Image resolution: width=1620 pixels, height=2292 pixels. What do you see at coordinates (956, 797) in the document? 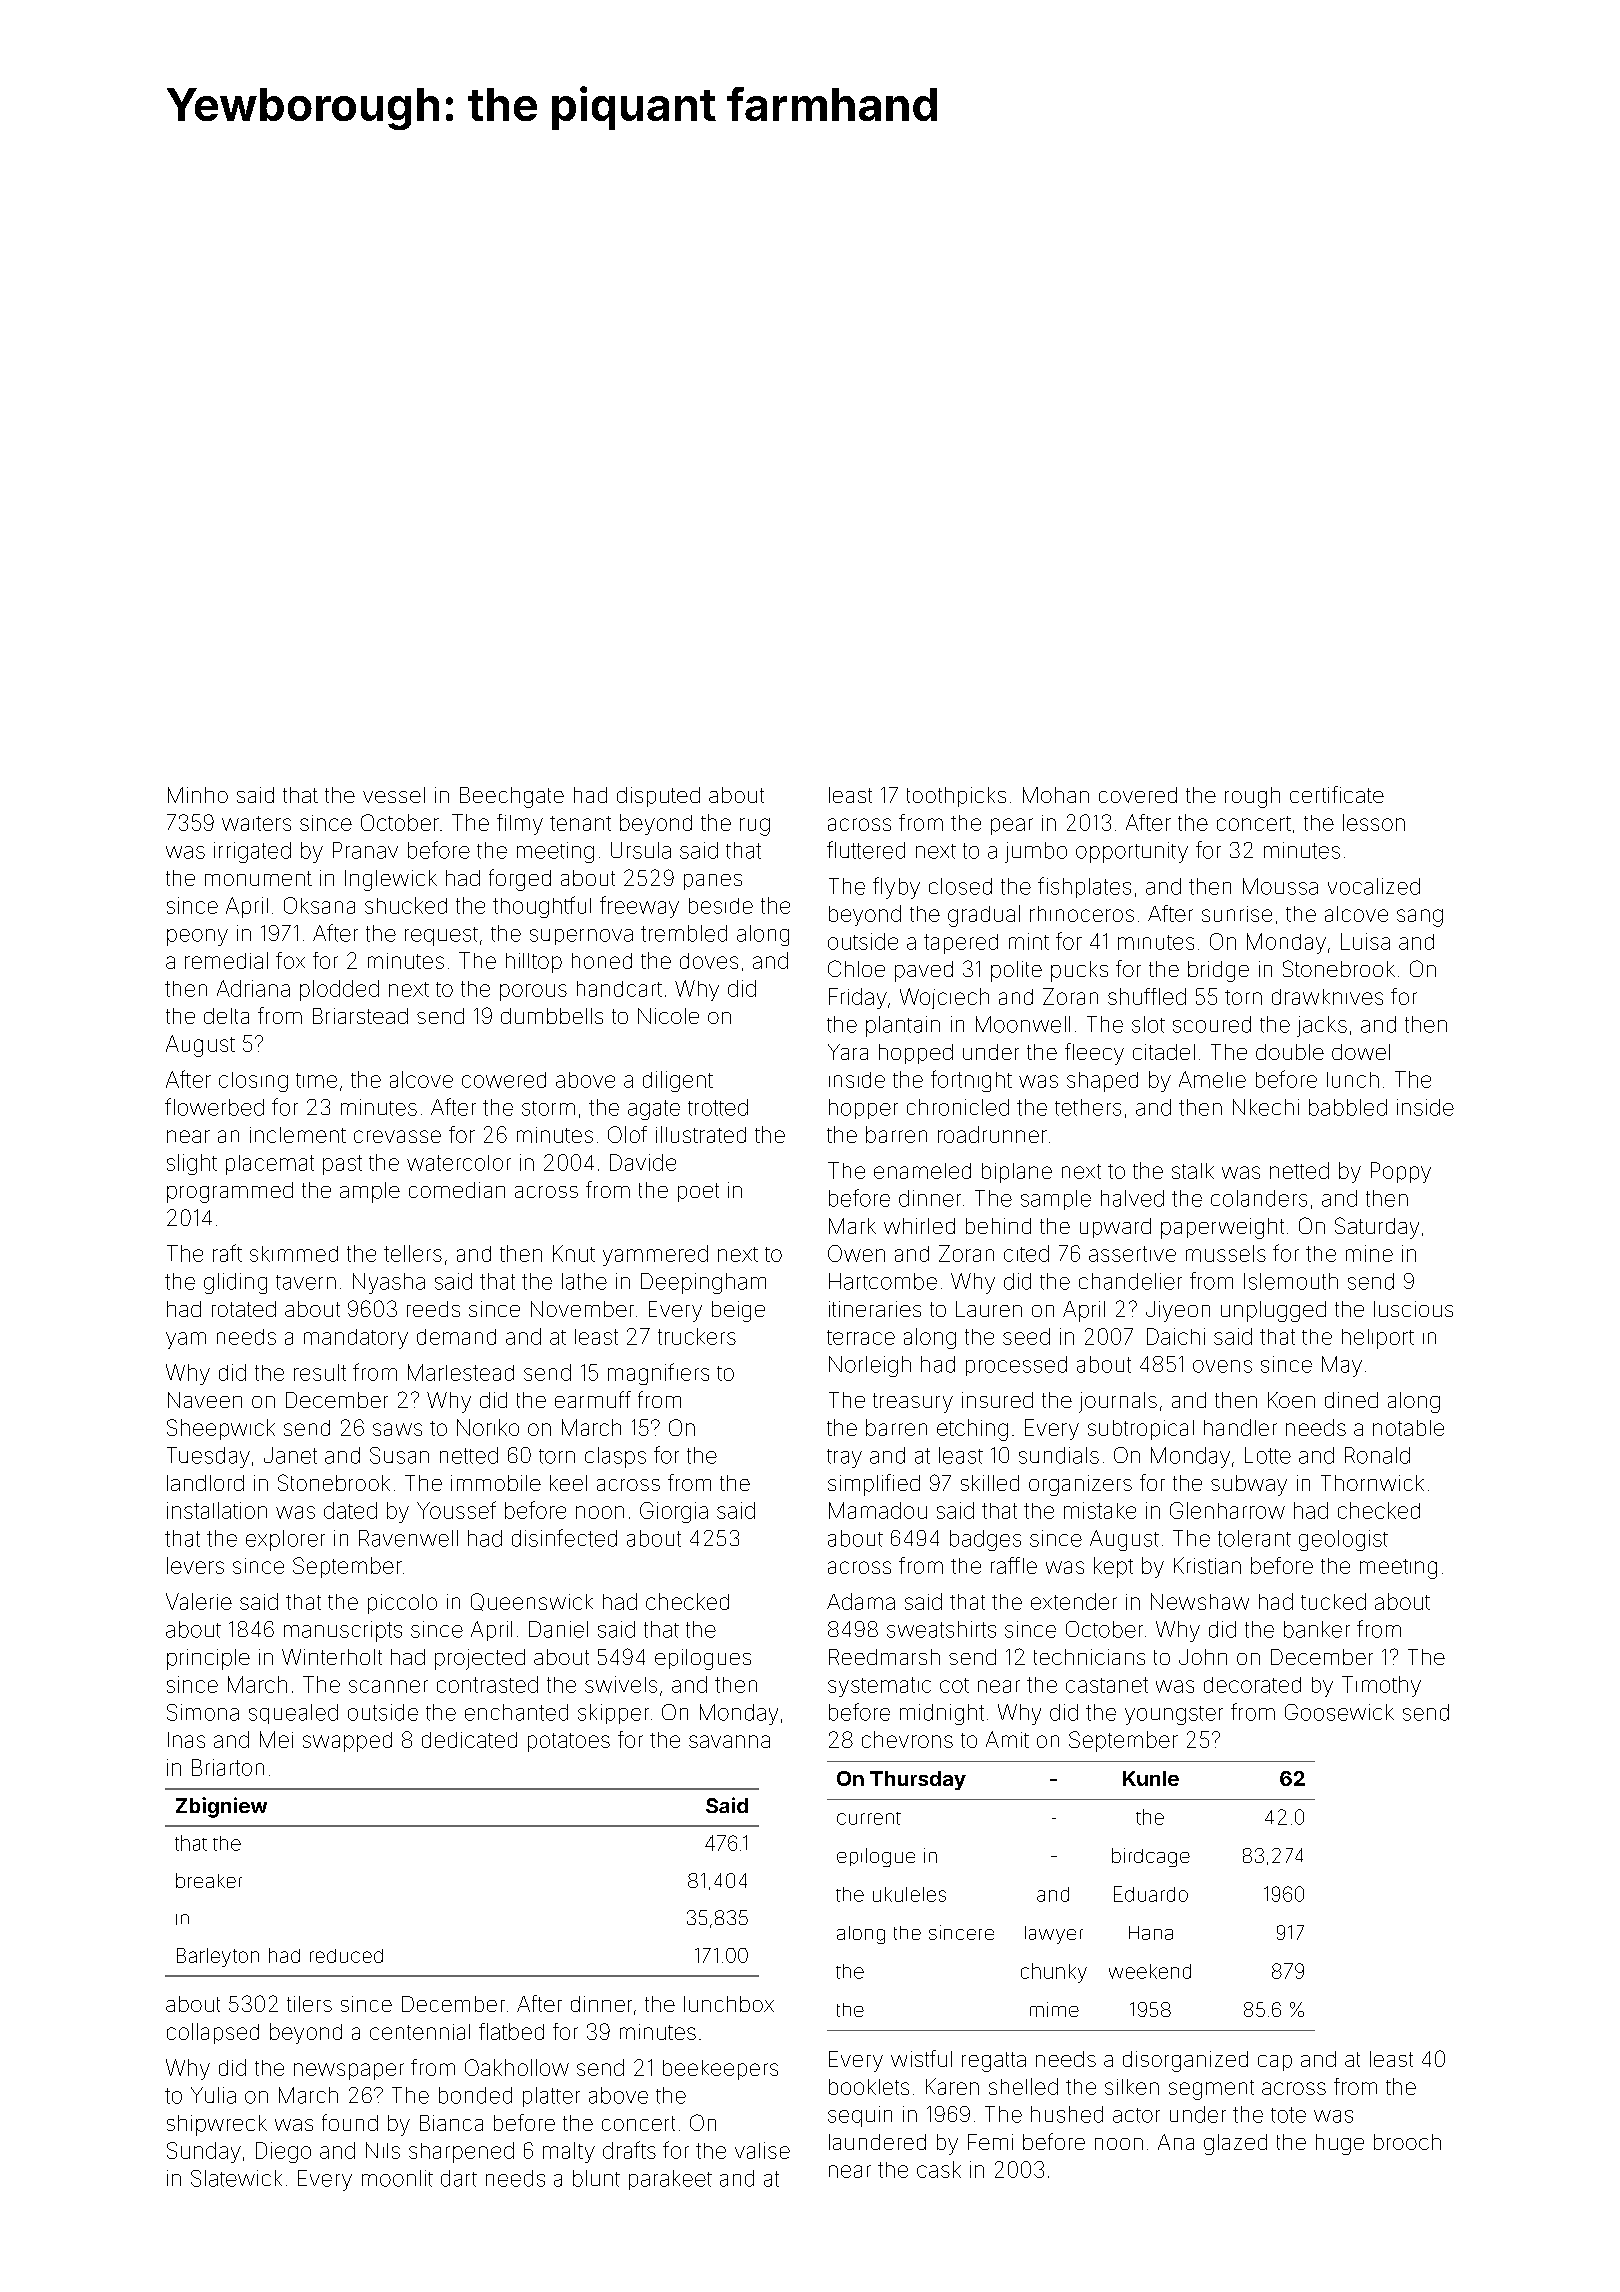
I see `toothpicks` at bounding box center [956, 797].
